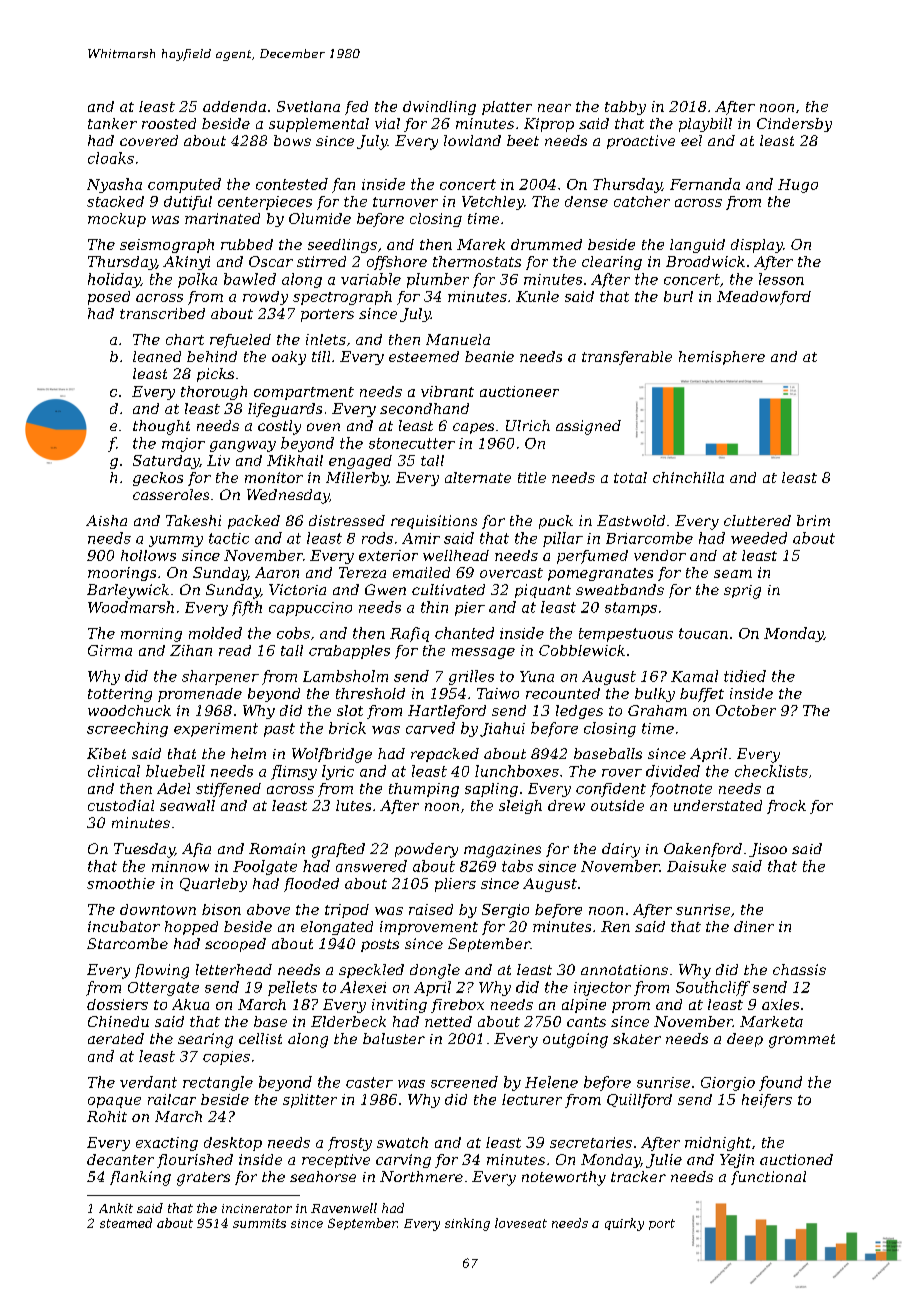  Describe the element at coordinates (528, 425) in the screenshot. I see `Ulrich` at that location.
